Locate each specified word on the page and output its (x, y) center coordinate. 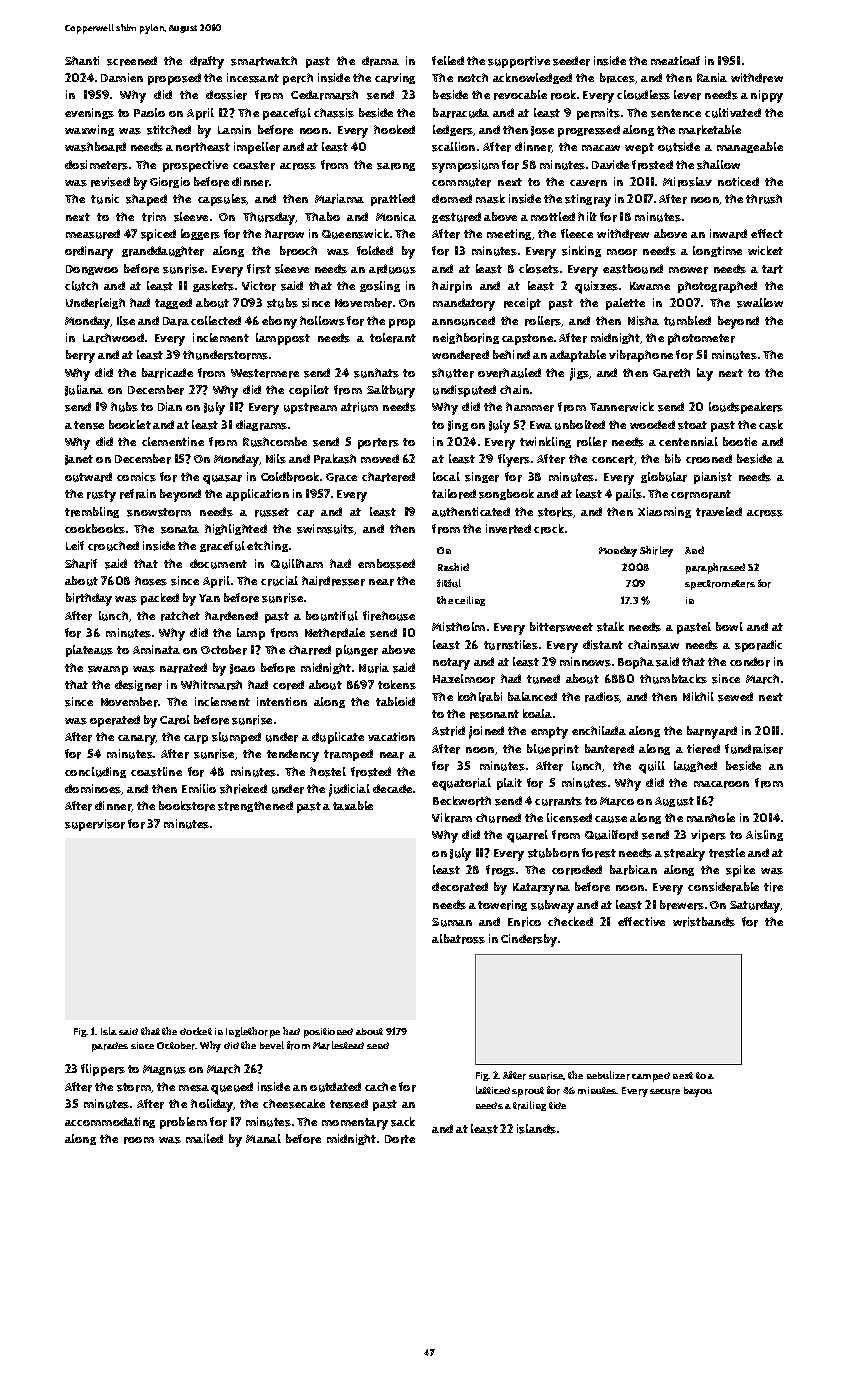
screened (132, 61)
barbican (633, 870)
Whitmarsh (211, 685)
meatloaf (675, 60)
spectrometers (720, 585)
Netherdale (335, 633)
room (139, 1140)
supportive (519, 62)
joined (486, 732)
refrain (138, 494)
